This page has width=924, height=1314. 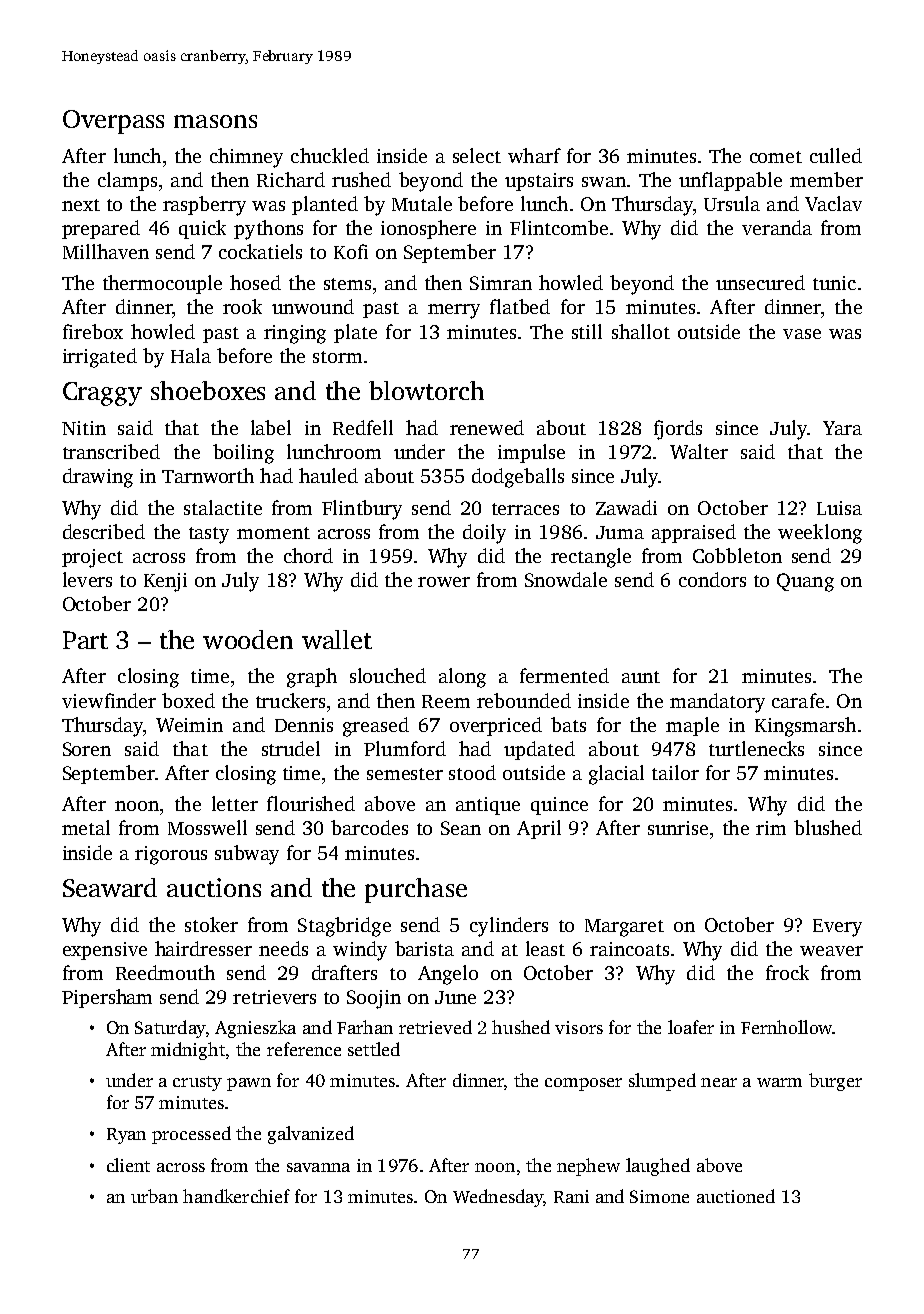 I want to click on sunrise, so click(x=678, y=828).
